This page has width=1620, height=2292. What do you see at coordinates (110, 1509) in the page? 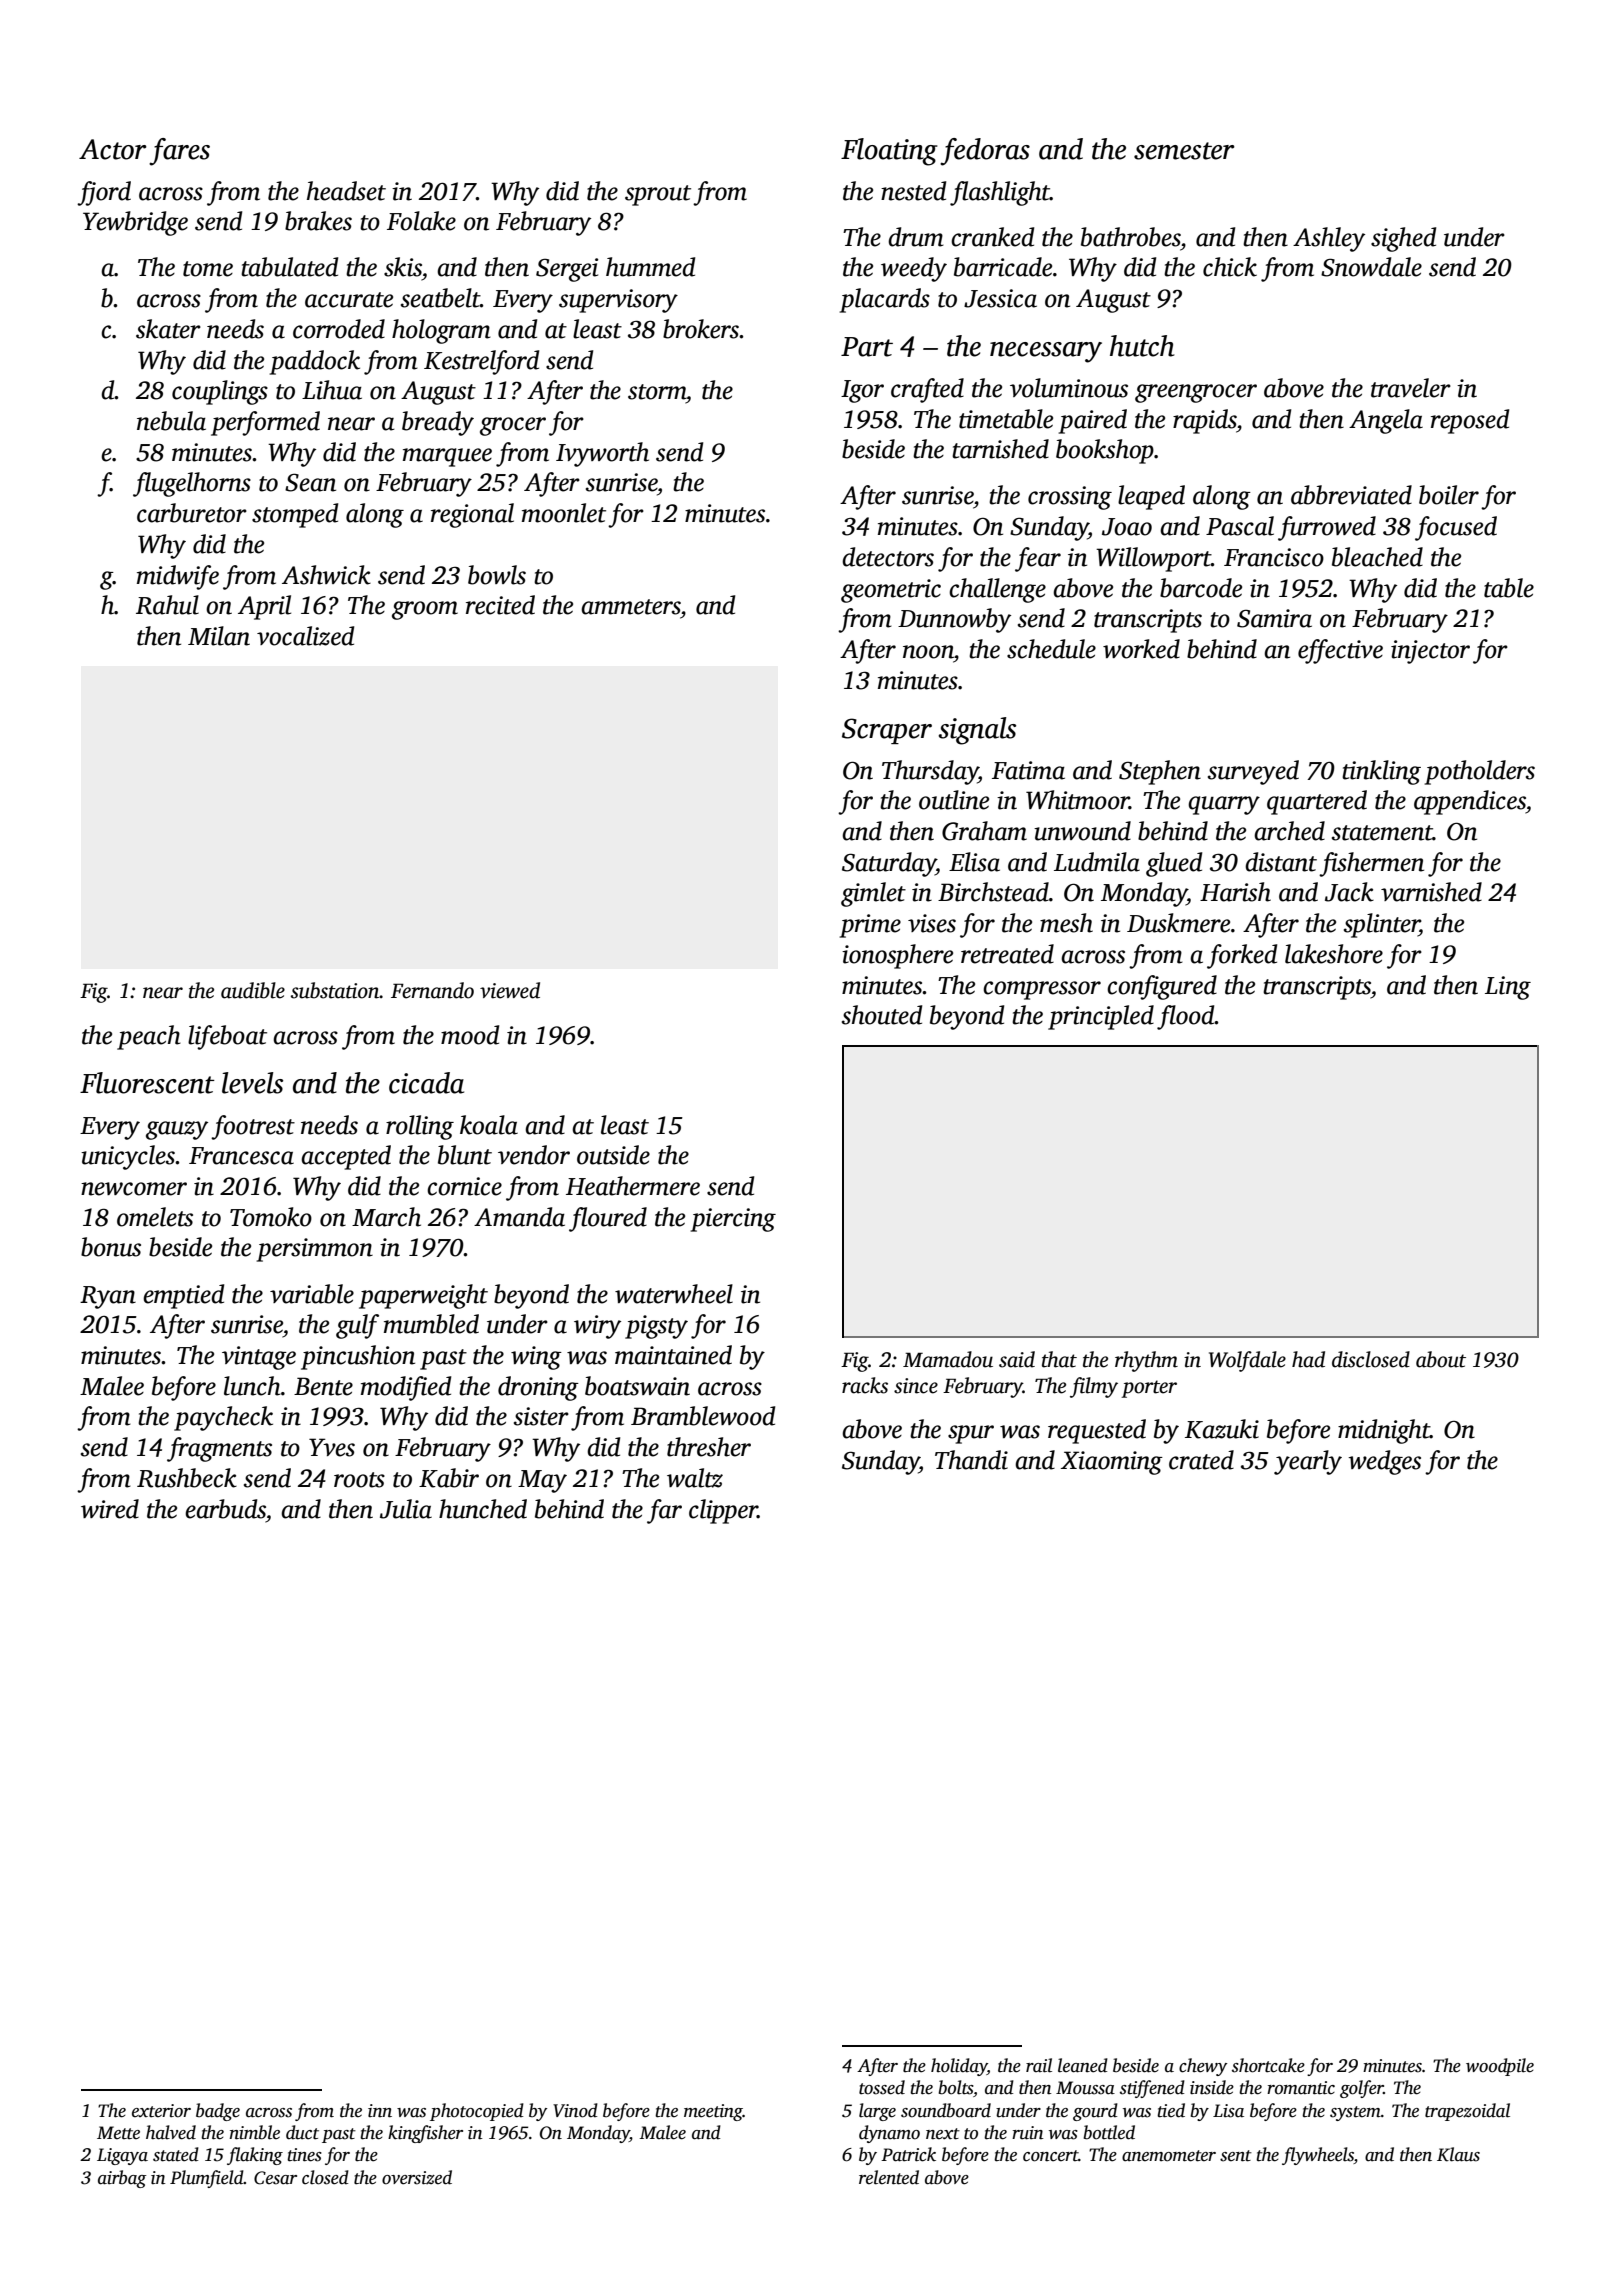
I see `wired` at bounding box center [110, 1509].
